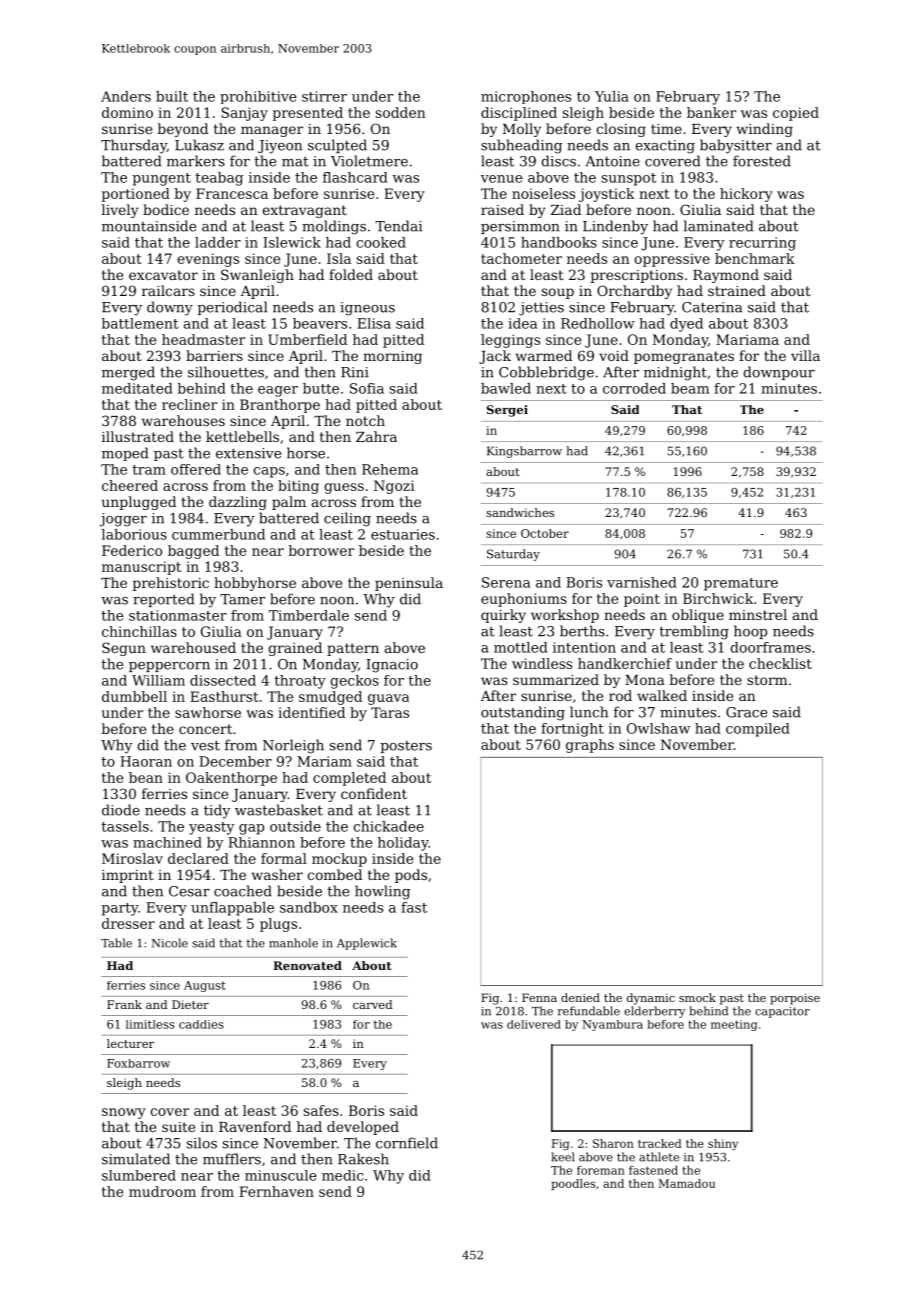 The image size is (924, 1308). I want to click on poodles, so click(573, 1184).
